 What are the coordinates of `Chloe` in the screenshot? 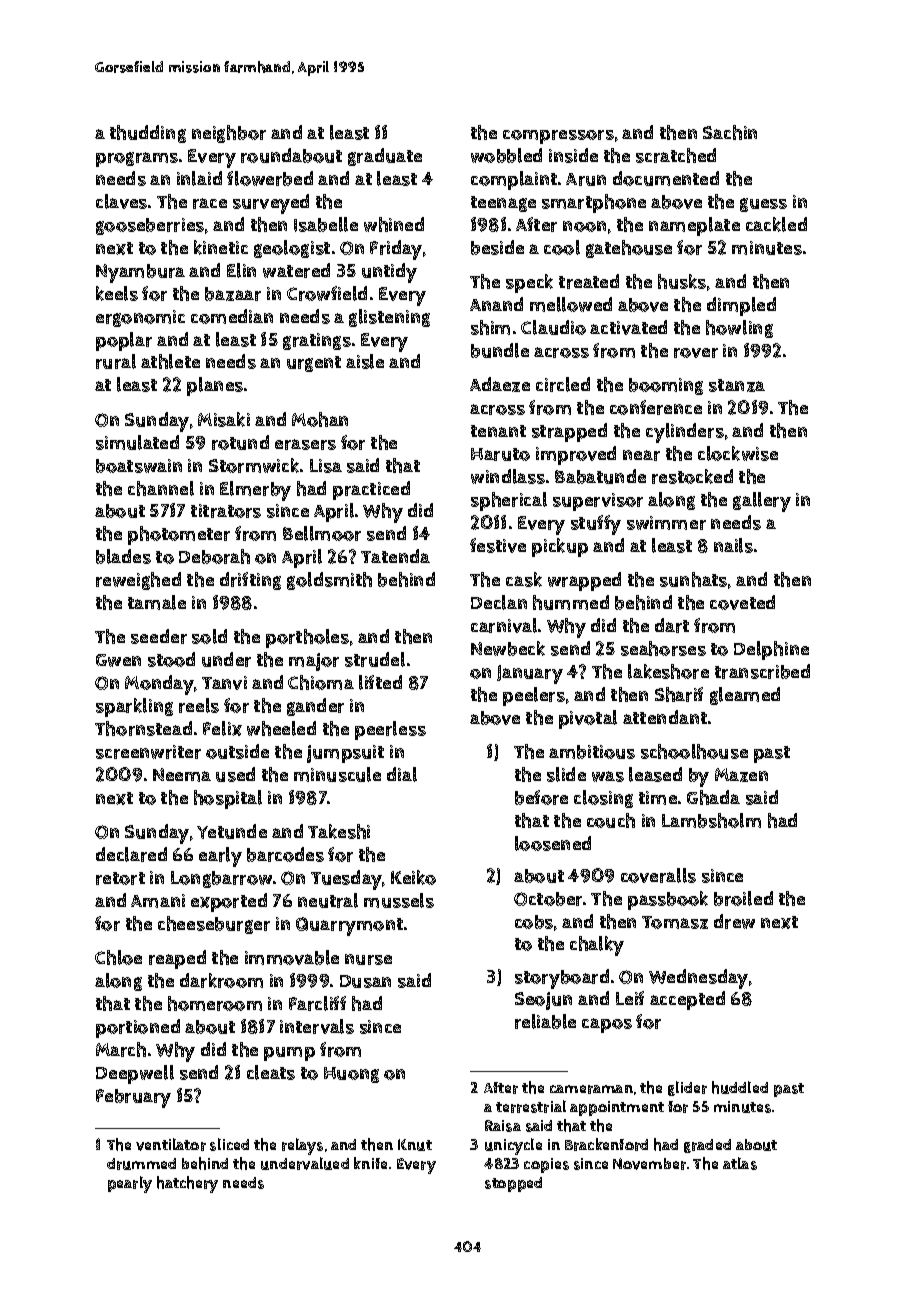 It's located at (118, 957).
